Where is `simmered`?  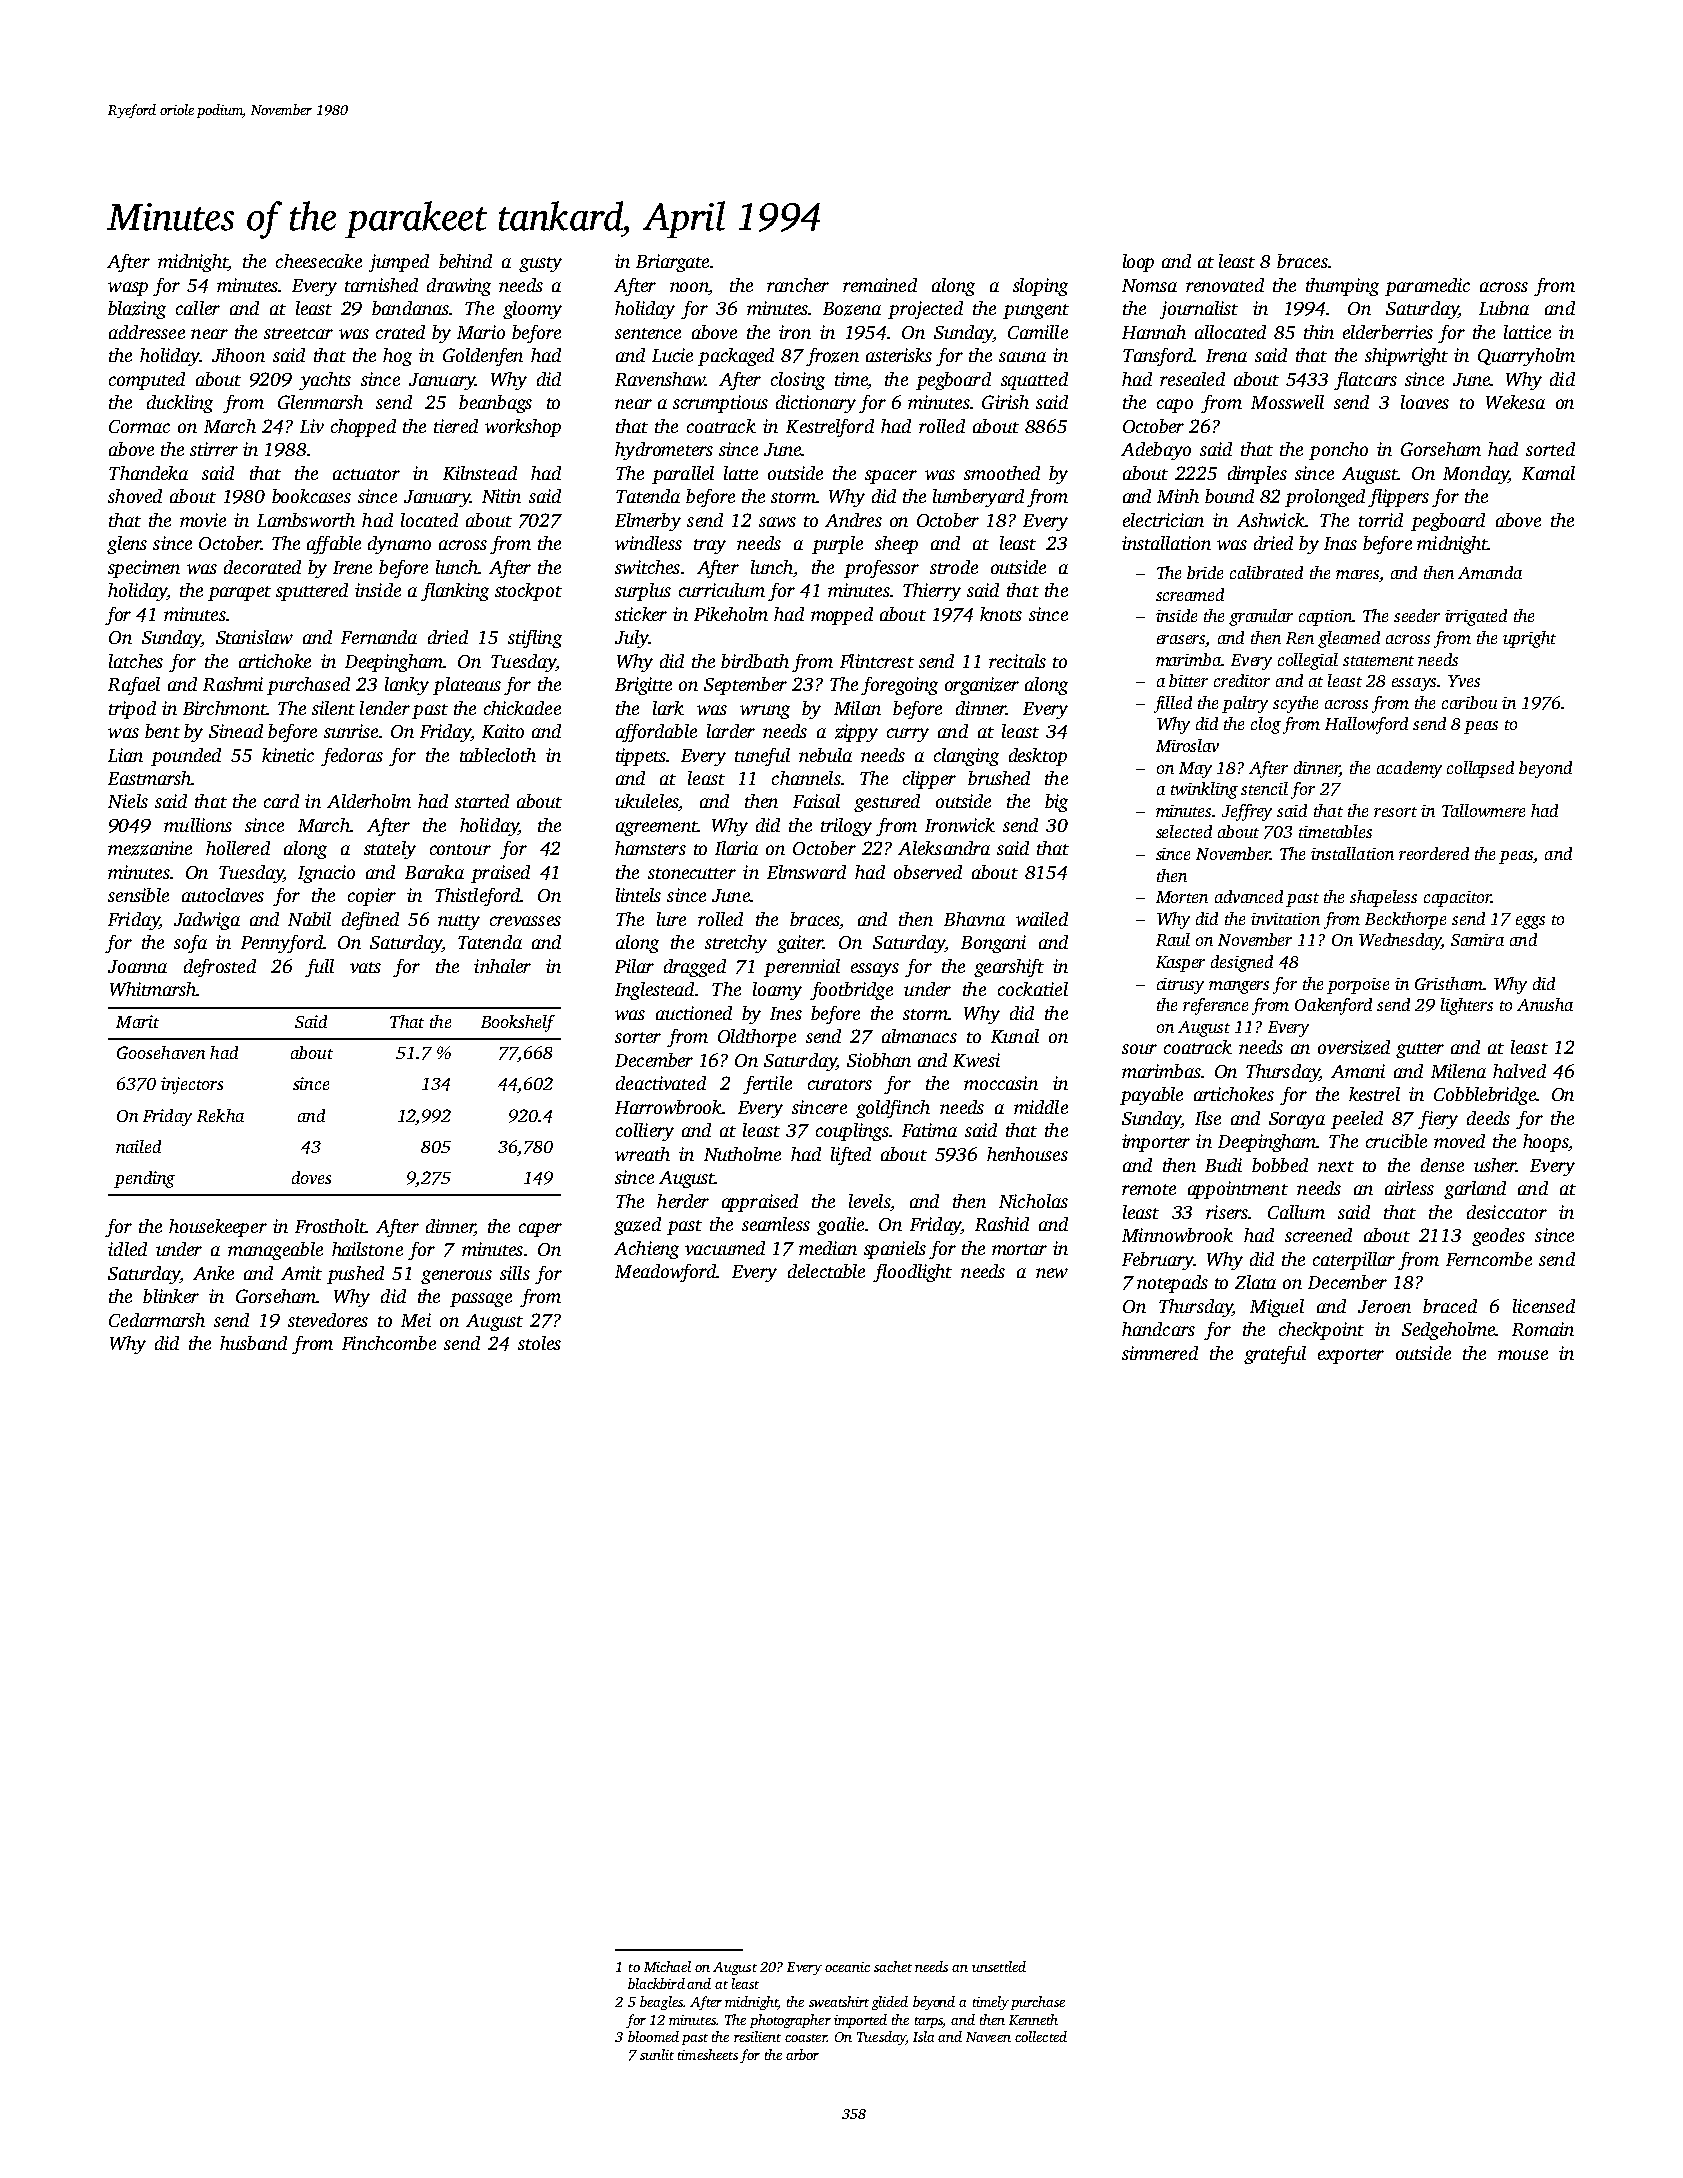
simmered is located at coordinates (1160, 1353).
